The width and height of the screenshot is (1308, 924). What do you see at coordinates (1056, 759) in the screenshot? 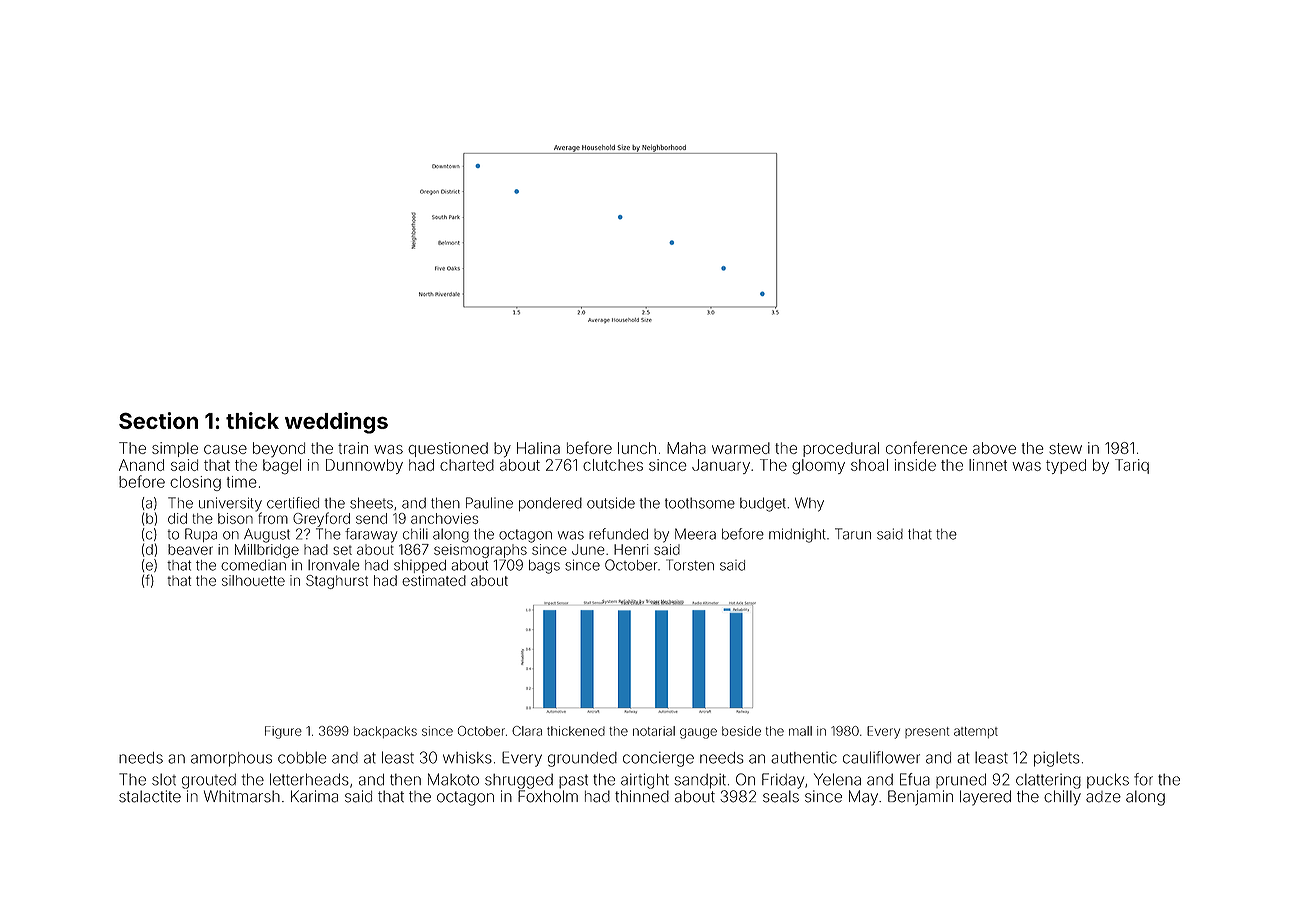
I see `piglets` at bounding box center [1056, 759].
